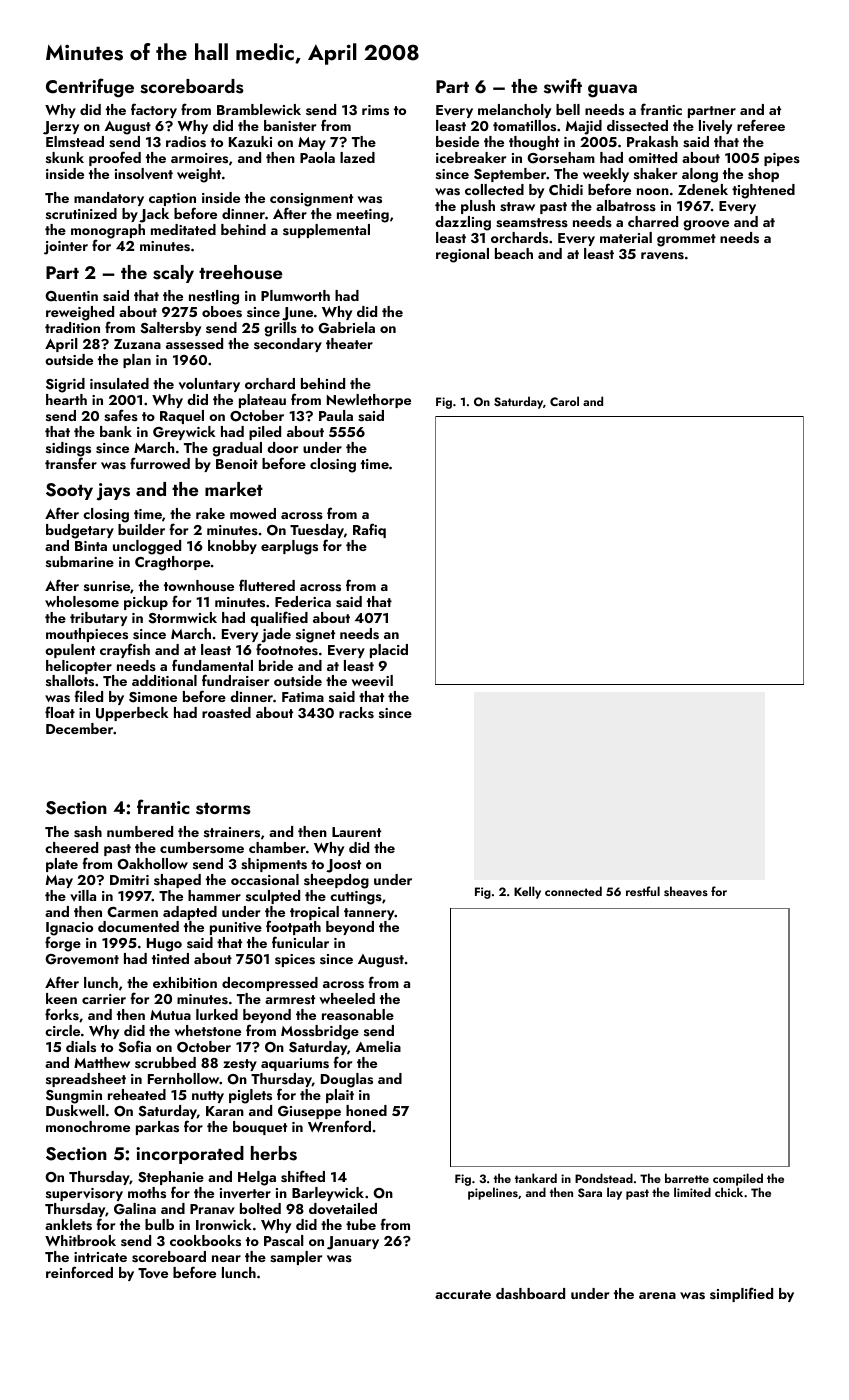 The width and height of the screenshot is (849, 1400). What do you see at coordinates (70, 651) in the screenshot?
I see `opulent` at bounding box center [70, 651].
